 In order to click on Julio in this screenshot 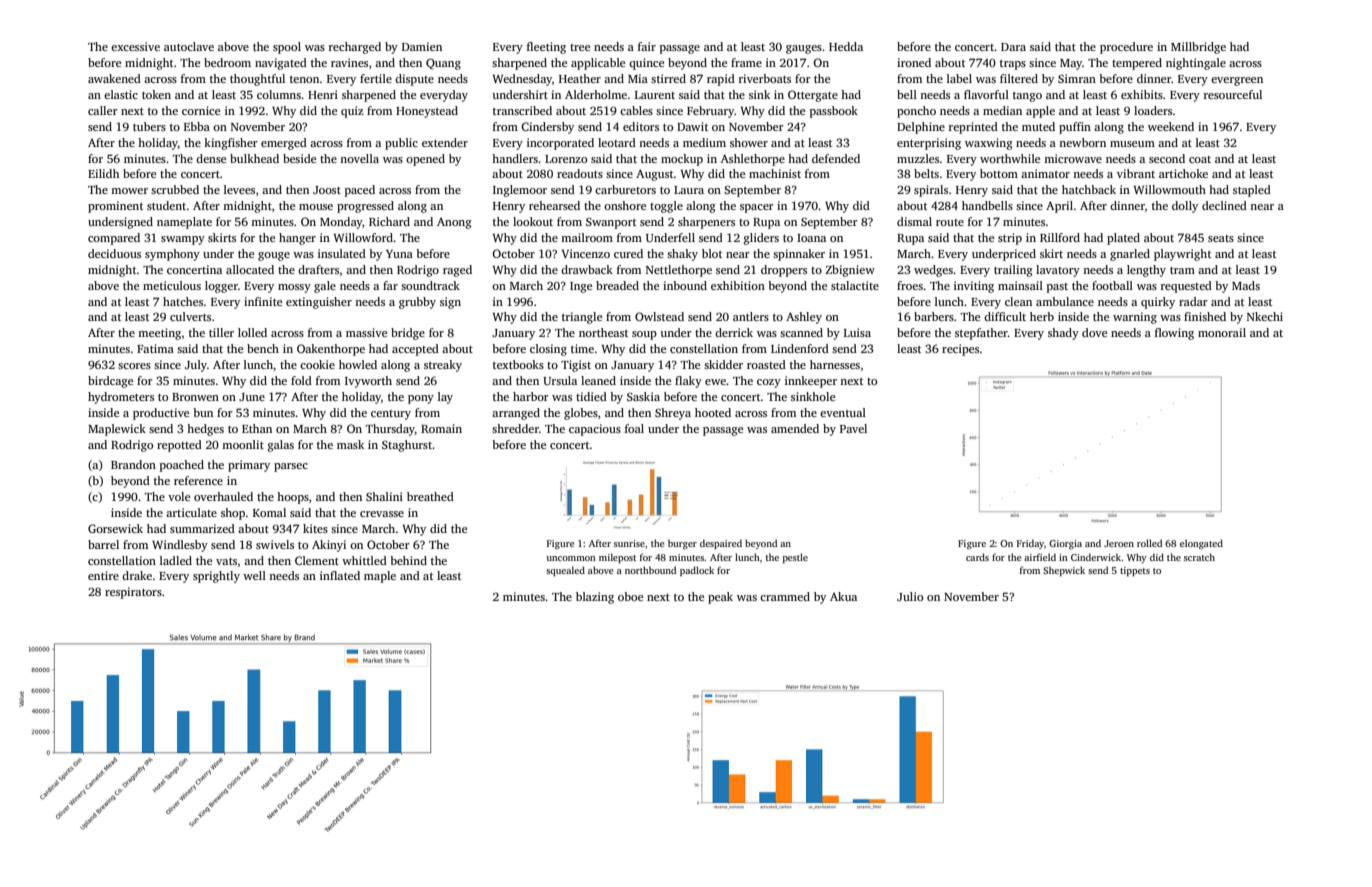, I will do `click(910, 596)`.
